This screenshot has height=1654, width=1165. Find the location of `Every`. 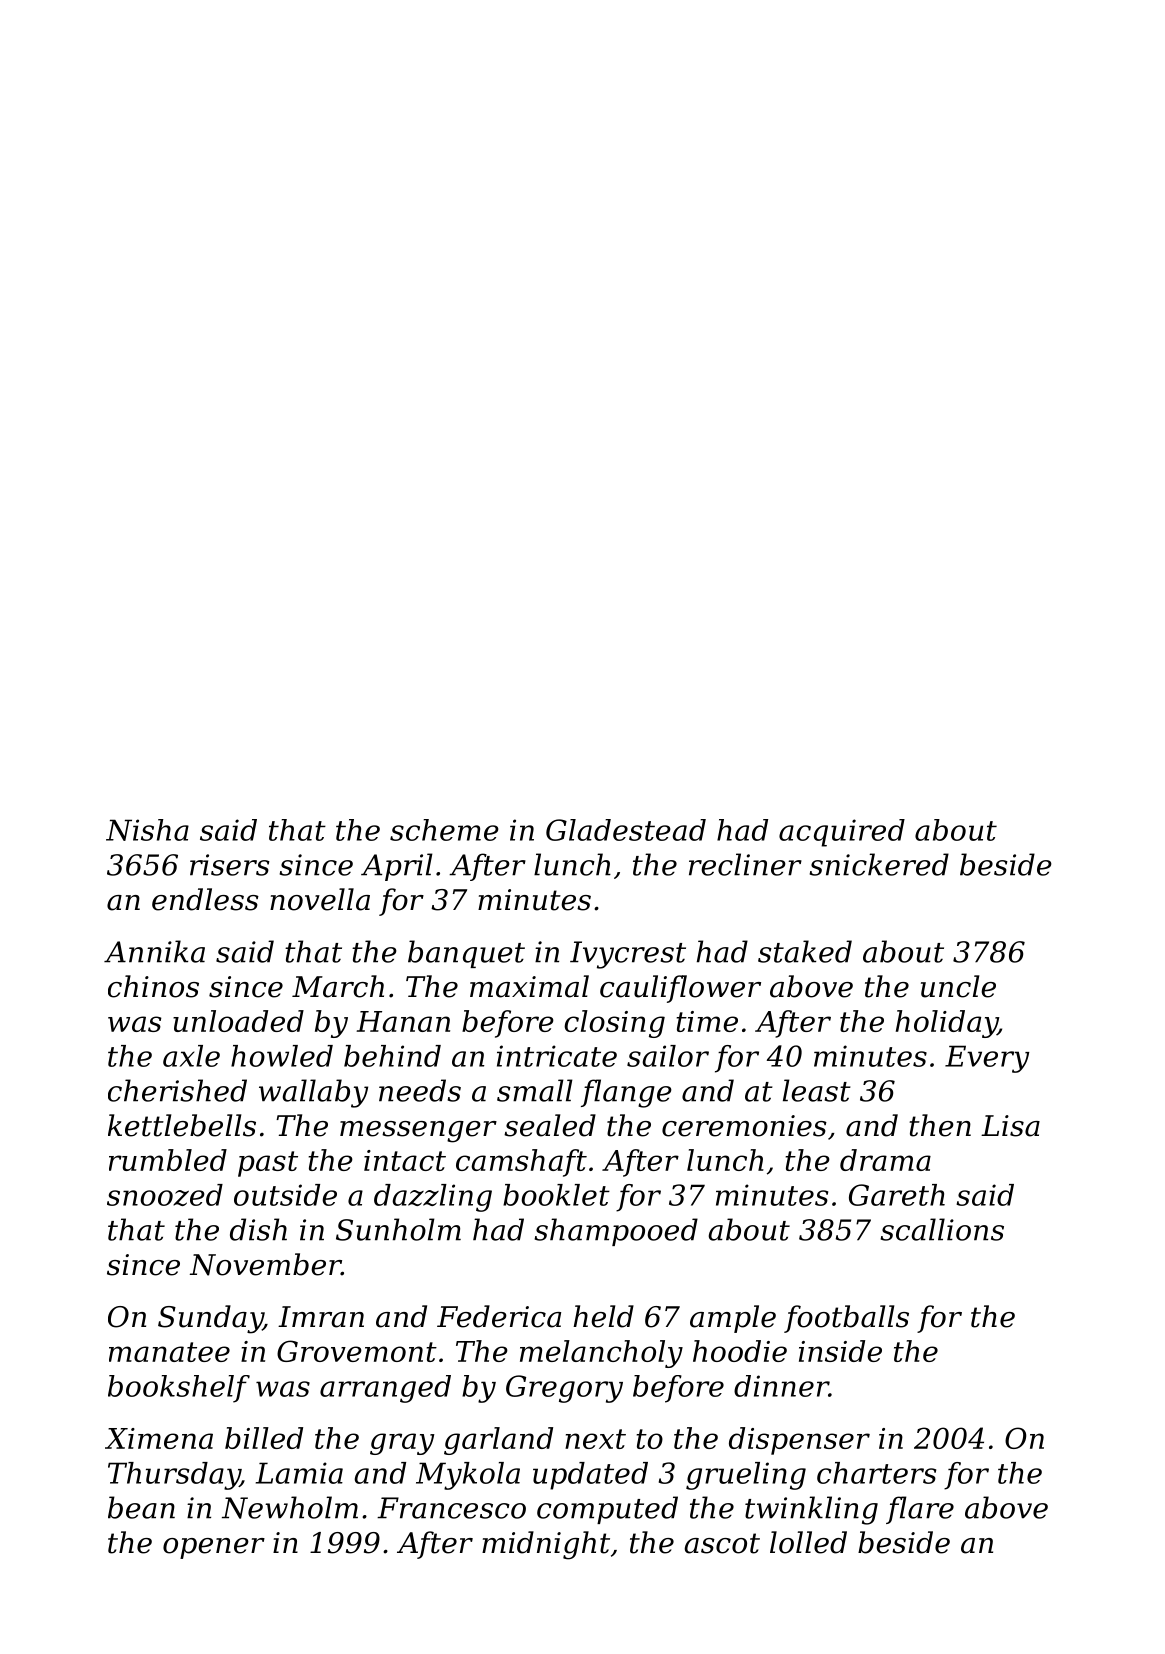

Every is located at coordinates (987, 1059).
